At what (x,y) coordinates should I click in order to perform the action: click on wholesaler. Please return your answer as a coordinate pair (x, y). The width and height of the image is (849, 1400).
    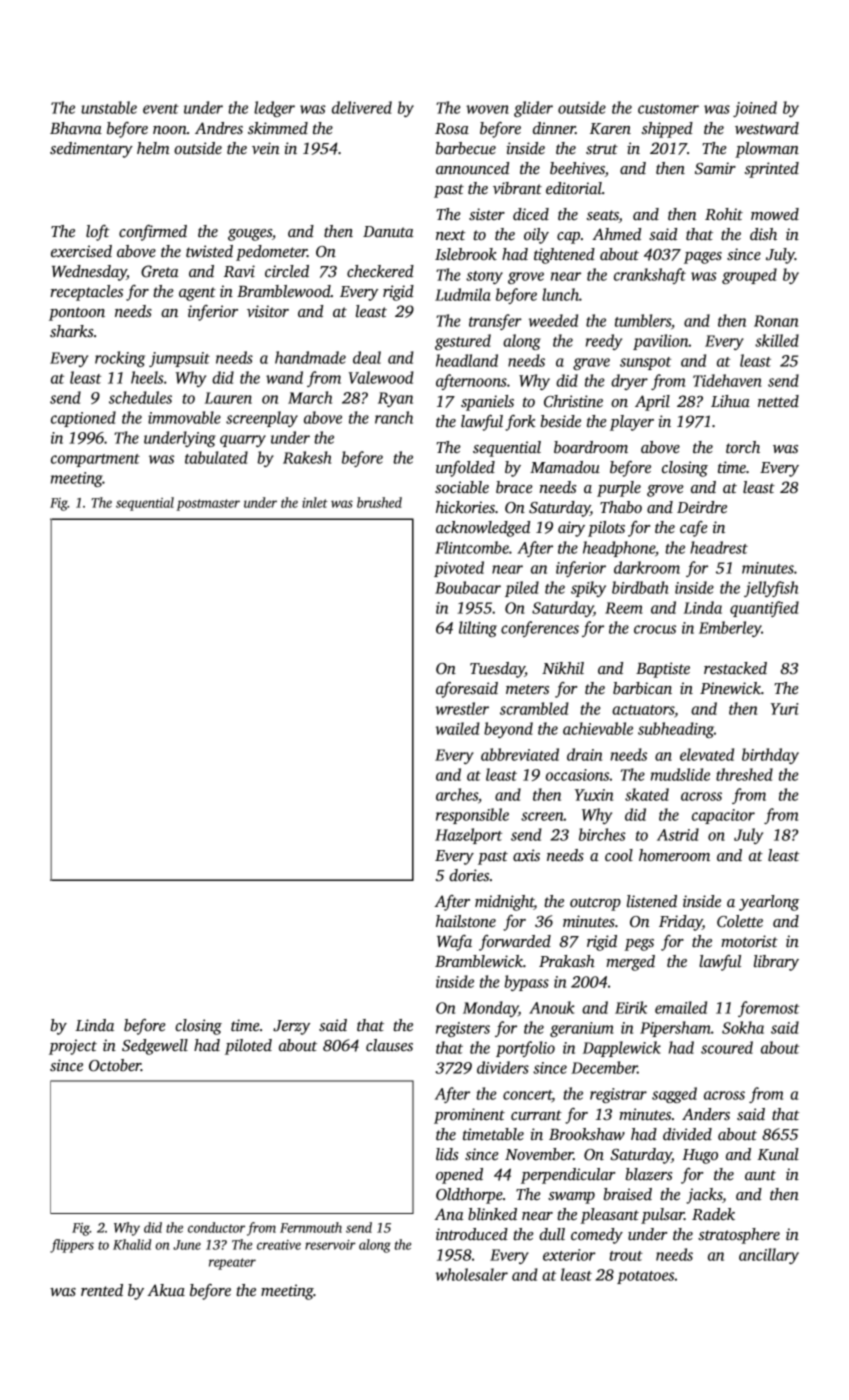
    Looking at the image, I should click on (472, 1274).
